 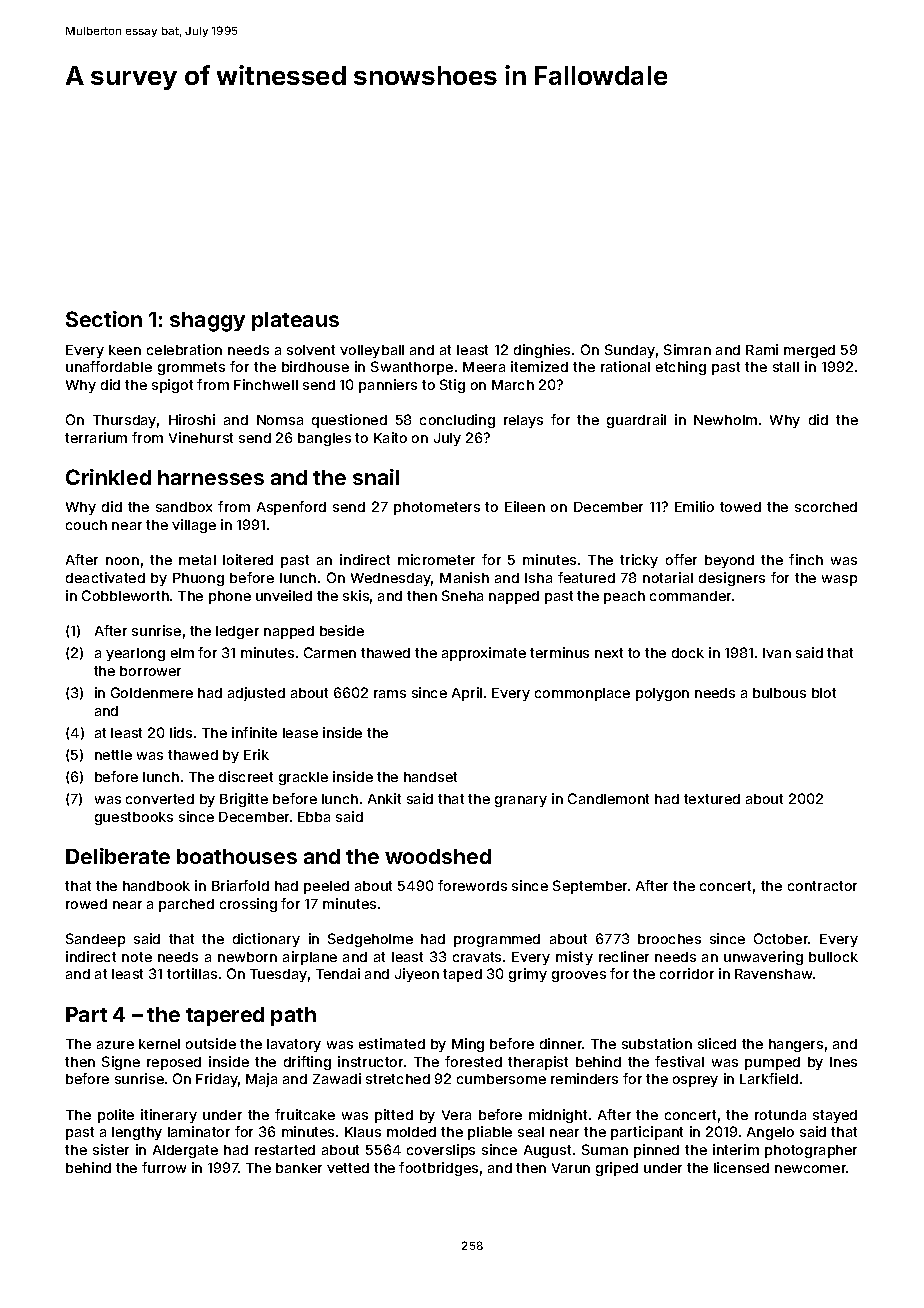 I want to click on wasp, so click(x=839, y=580).
